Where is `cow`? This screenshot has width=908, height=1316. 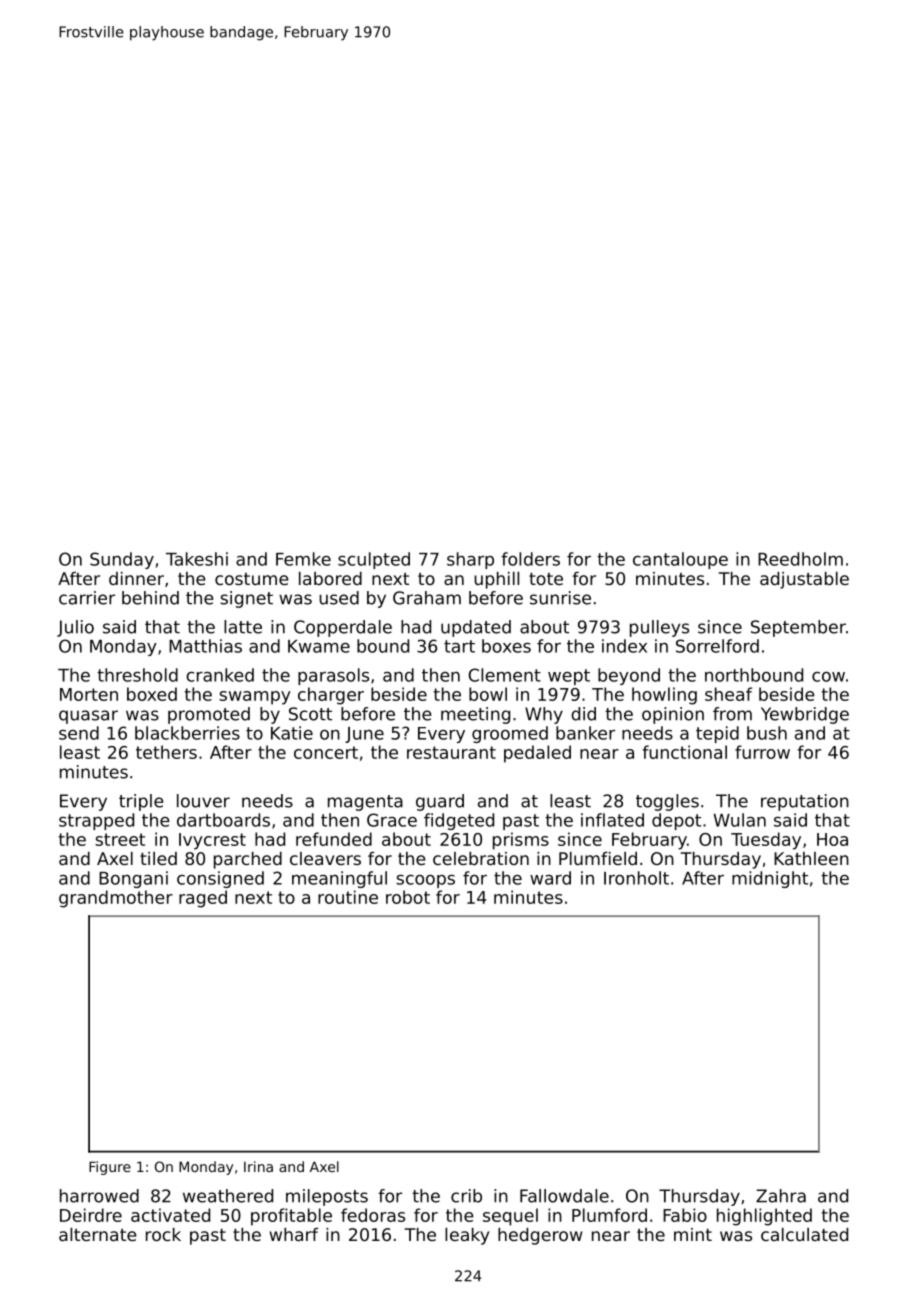
cow is located at coordinates (828, 677).
